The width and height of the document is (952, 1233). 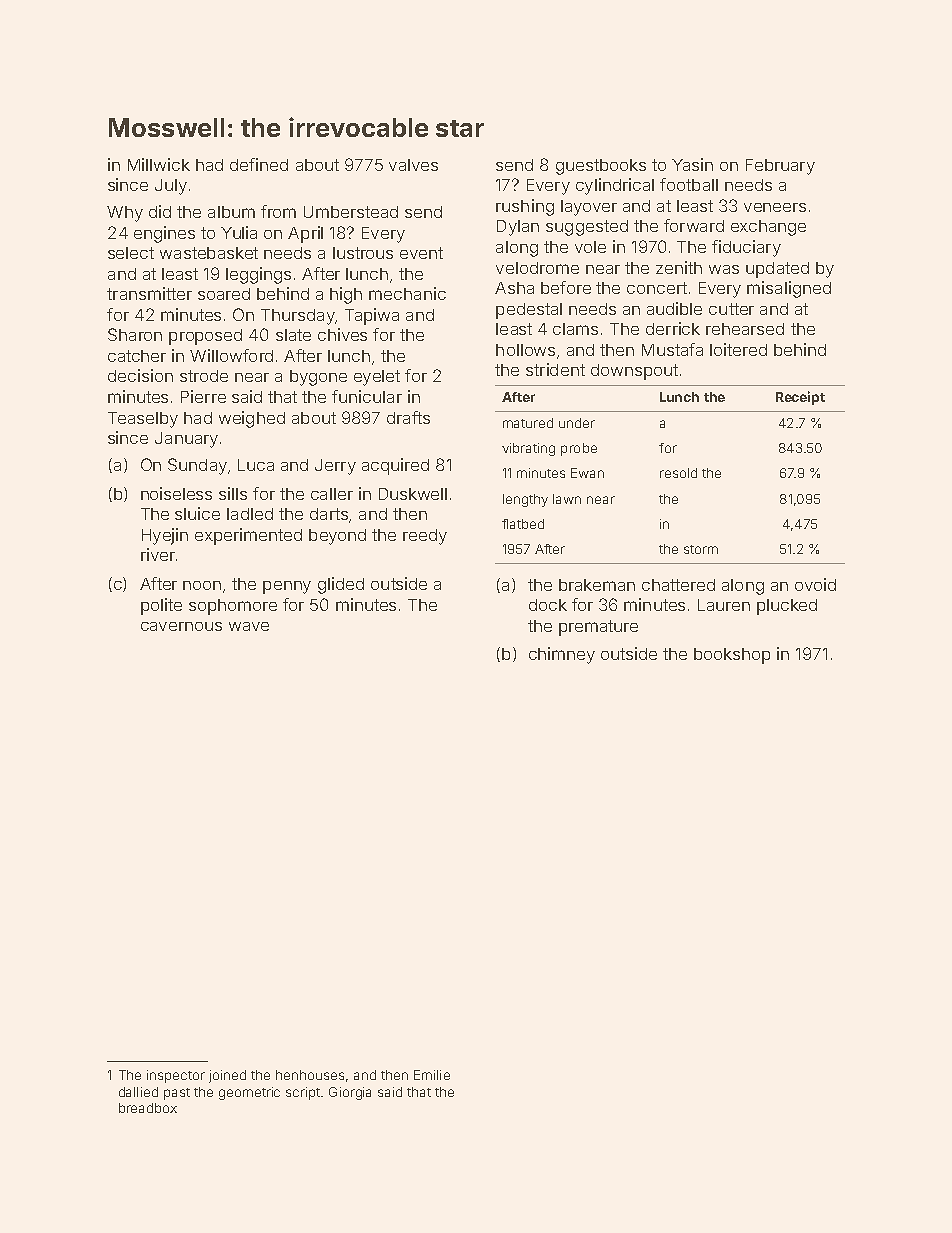 What do you see at coordinates (615, 186) in the document?
I see `cylindrical` at bounding box center [615, 186].
